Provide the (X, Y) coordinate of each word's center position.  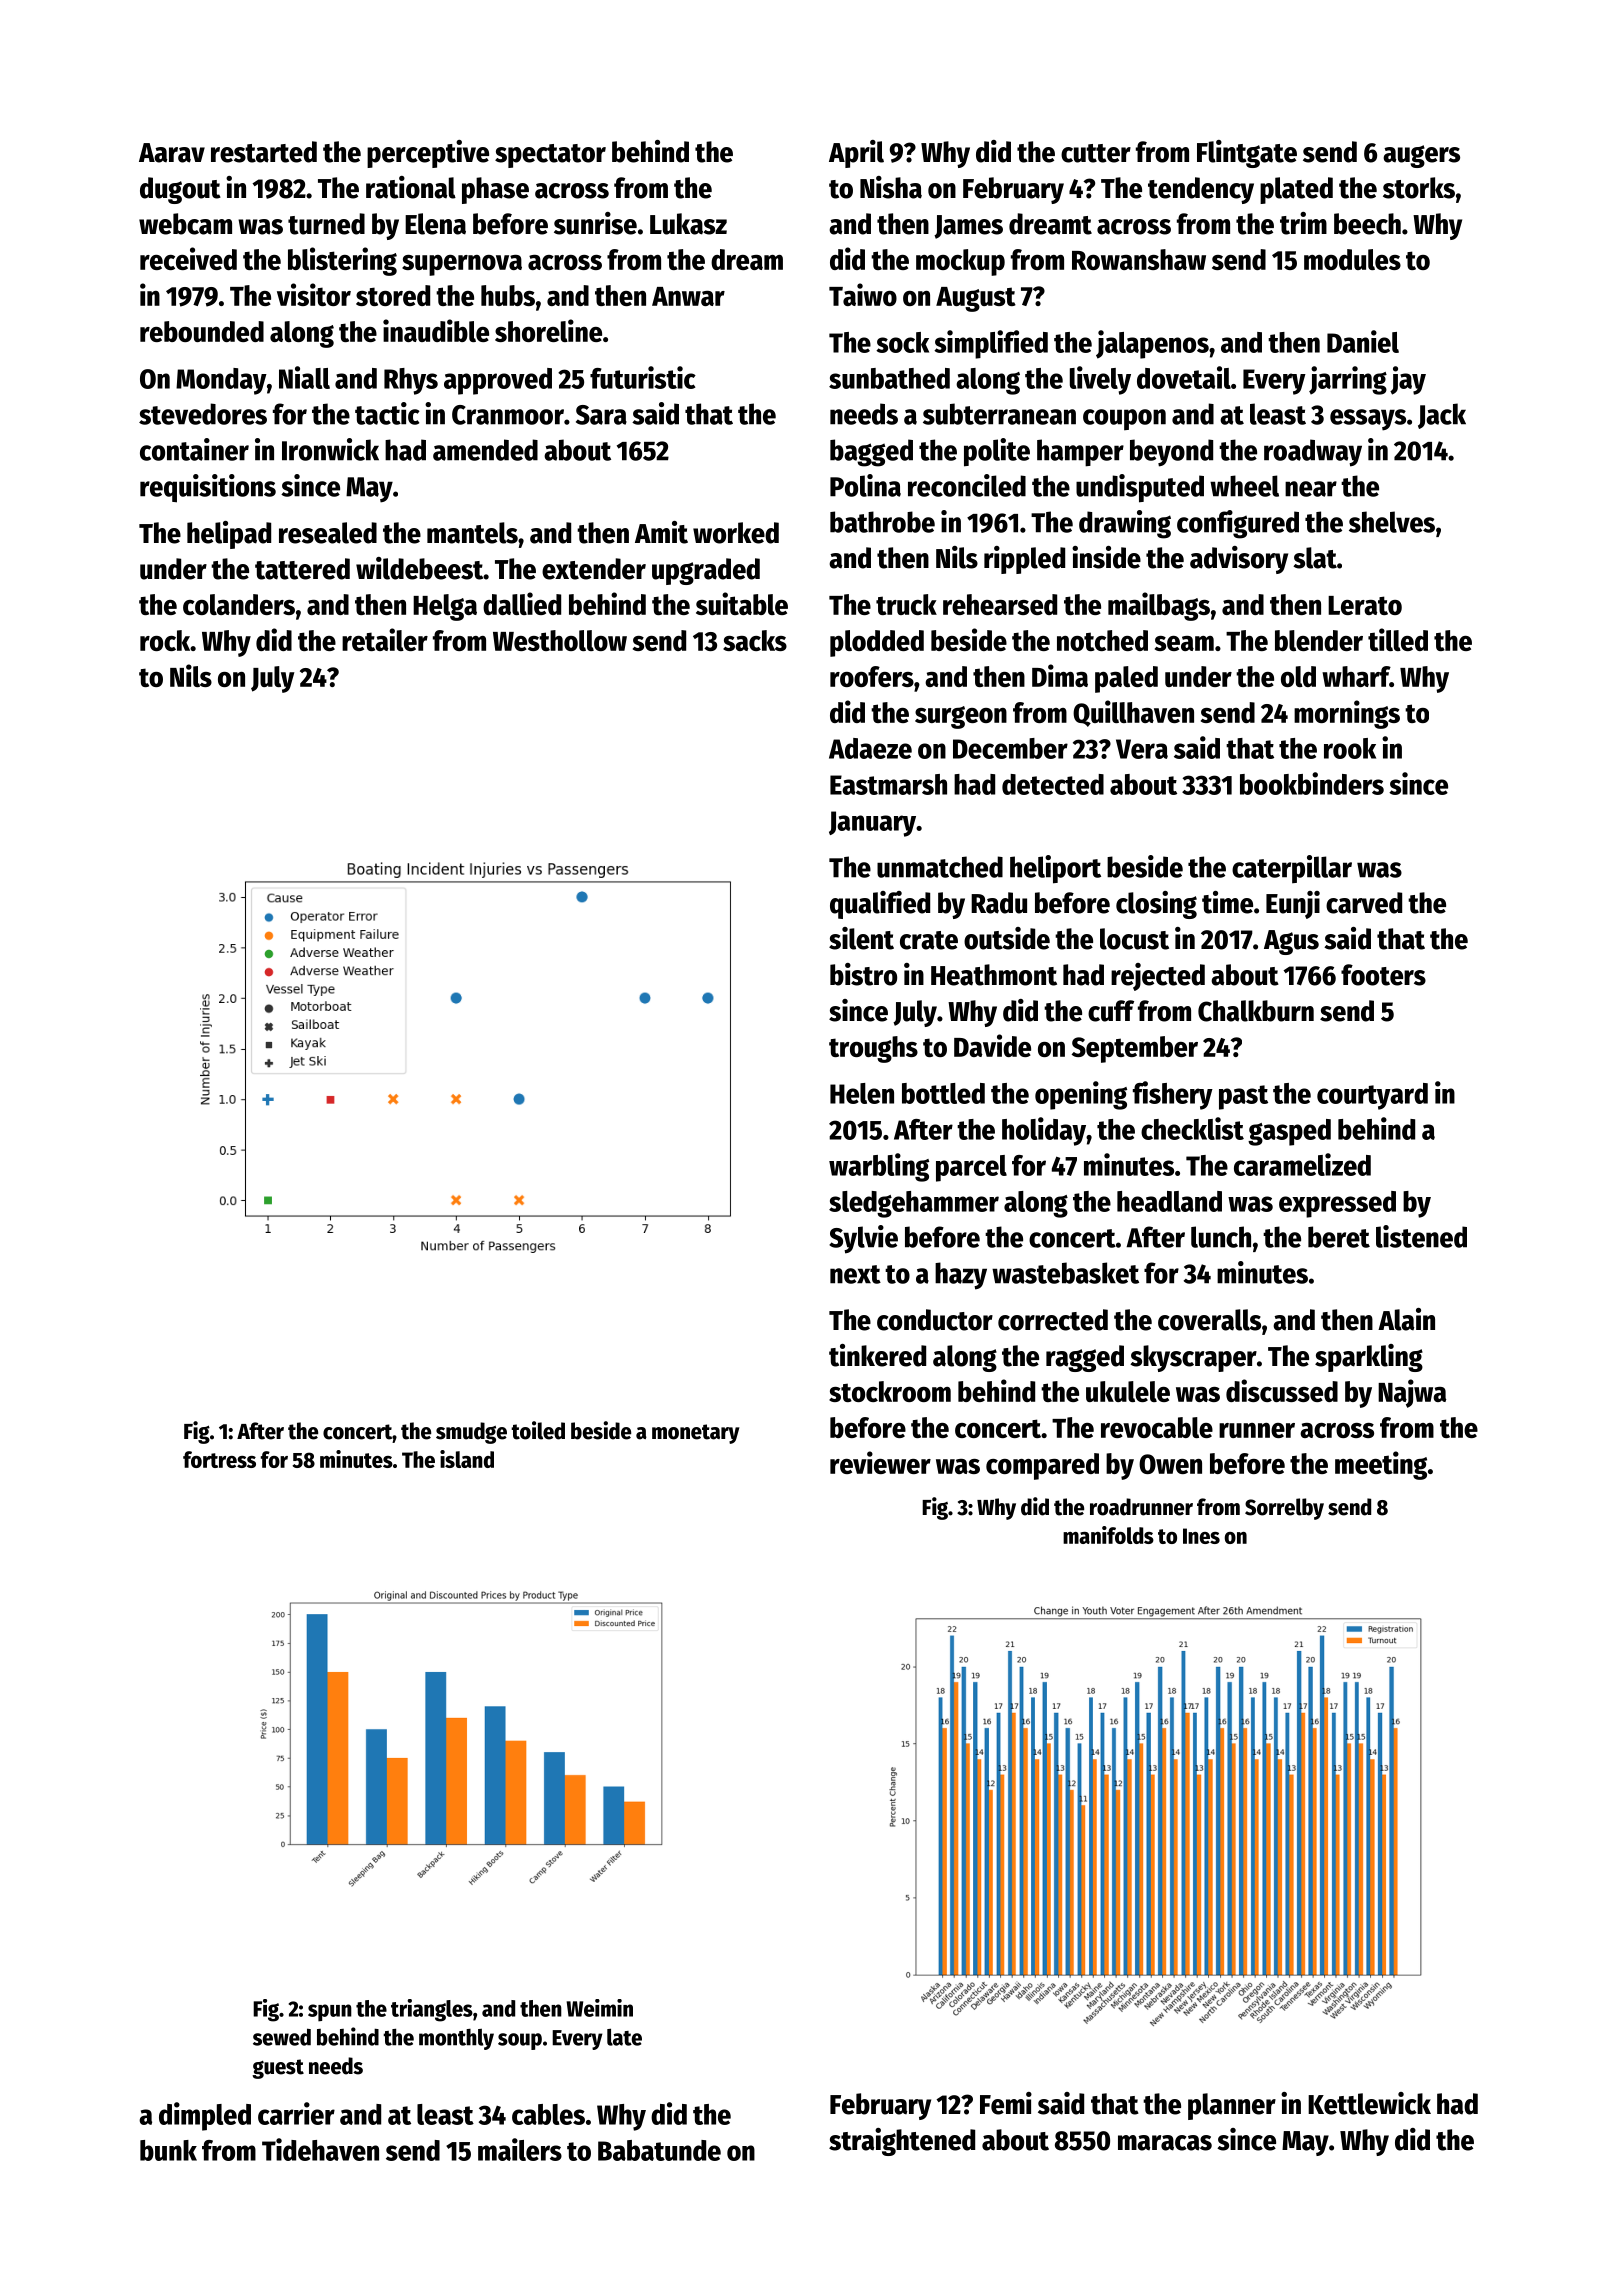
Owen (1170, 1464)
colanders (239, 604)
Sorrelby (1284, 1509)
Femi (1006, 2103)
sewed (282, 2037)
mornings (1347, 714)
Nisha (891, 187)
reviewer (880, 1462)
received (188, 258)
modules (1352, 259)
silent (861, 938)
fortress (219, 1459)
